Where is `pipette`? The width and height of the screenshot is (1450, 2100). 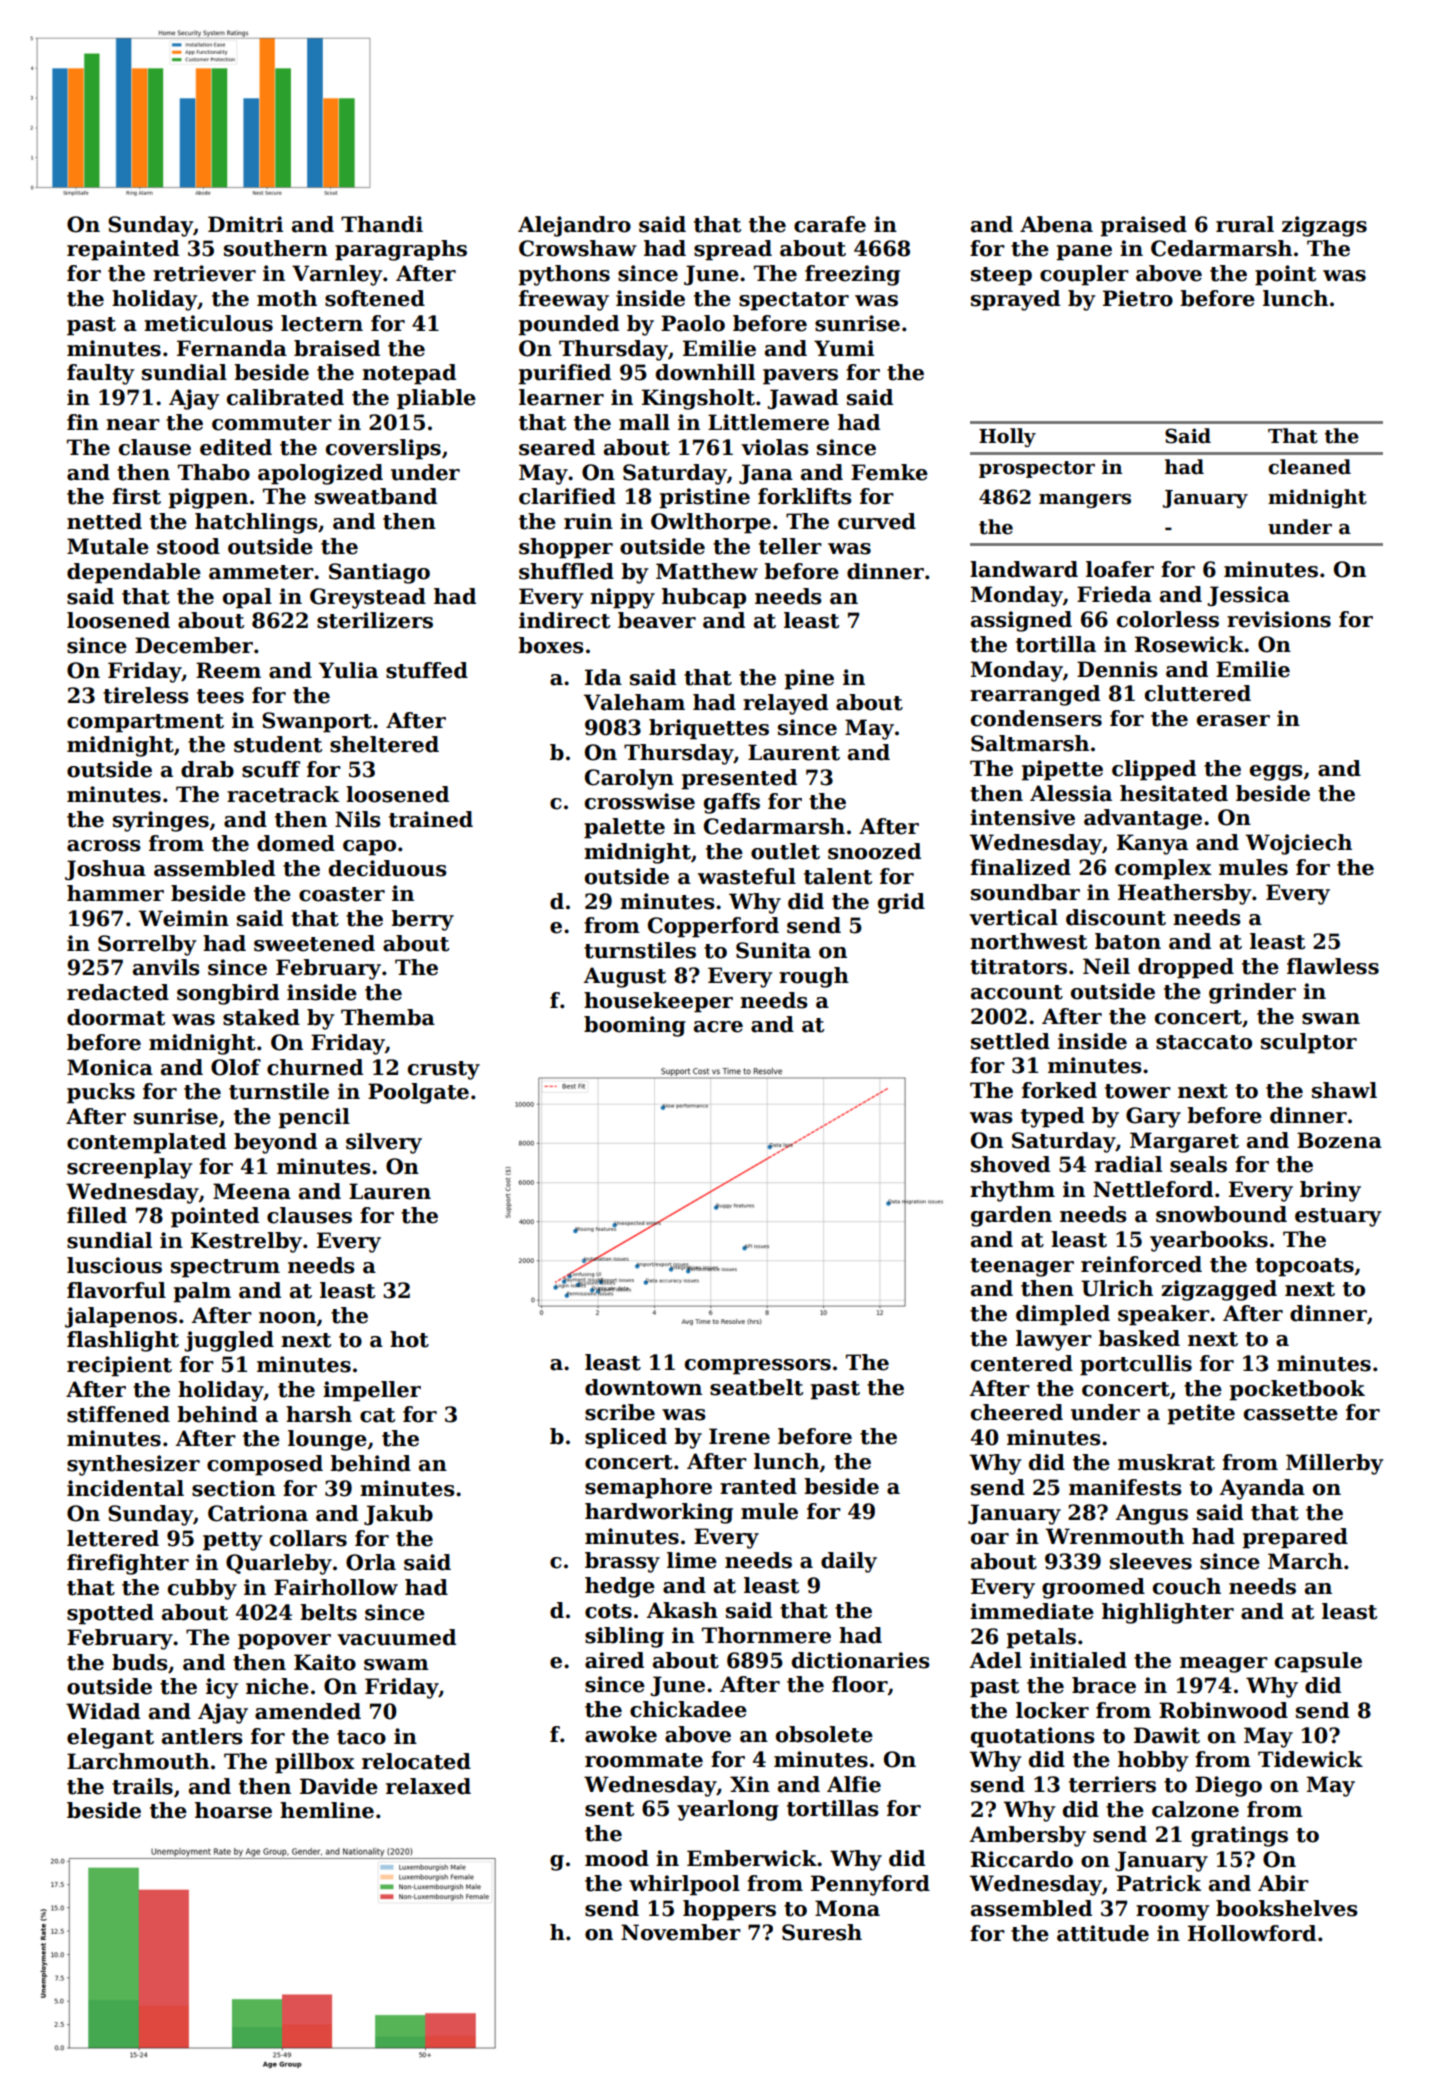 pipette is located at coordinates (1062, 770).
